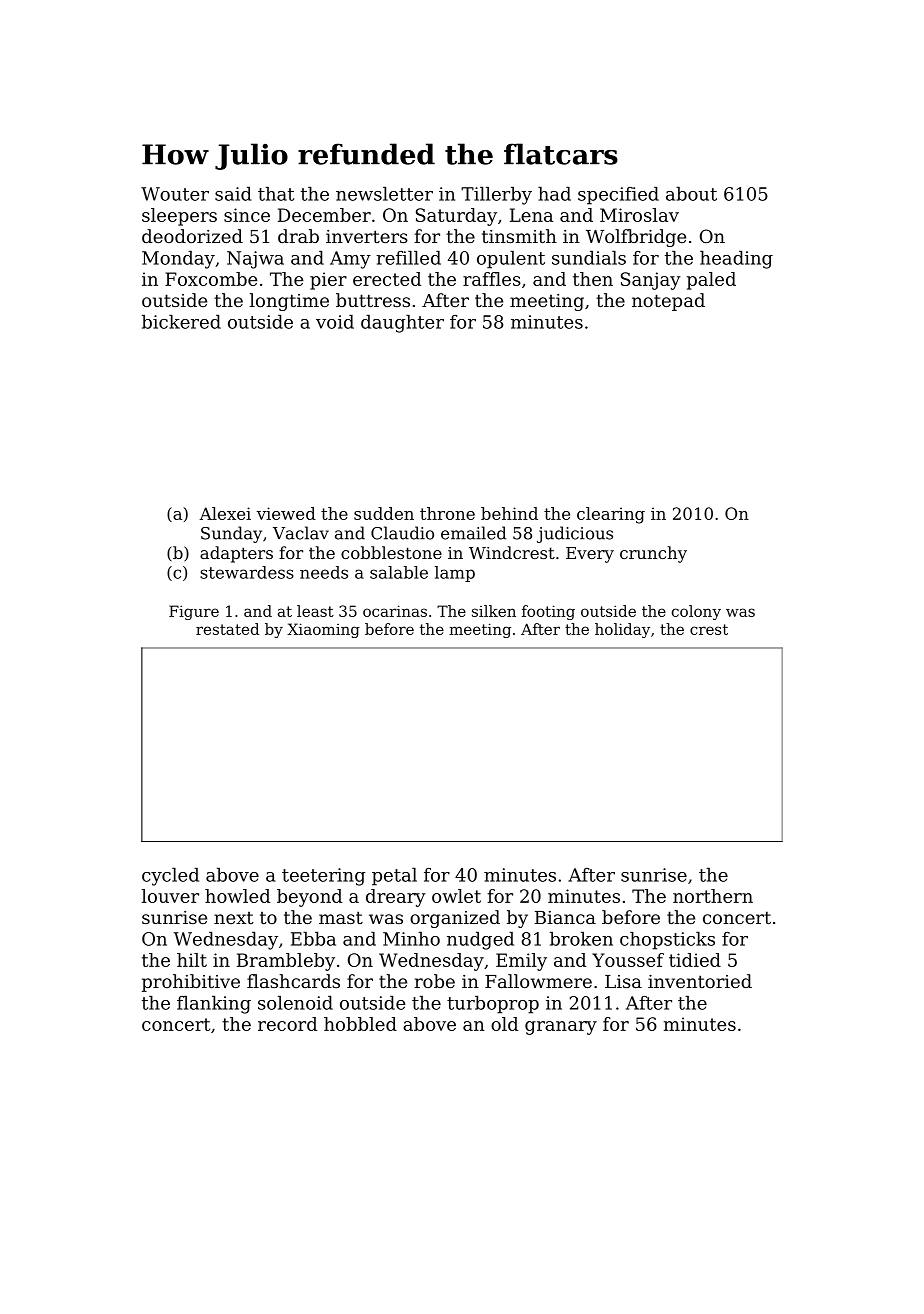 The image size is (924, 1314). Describe the element at coordinates (301, 533) in the screenshot. I see `Vaclav` at that location.
